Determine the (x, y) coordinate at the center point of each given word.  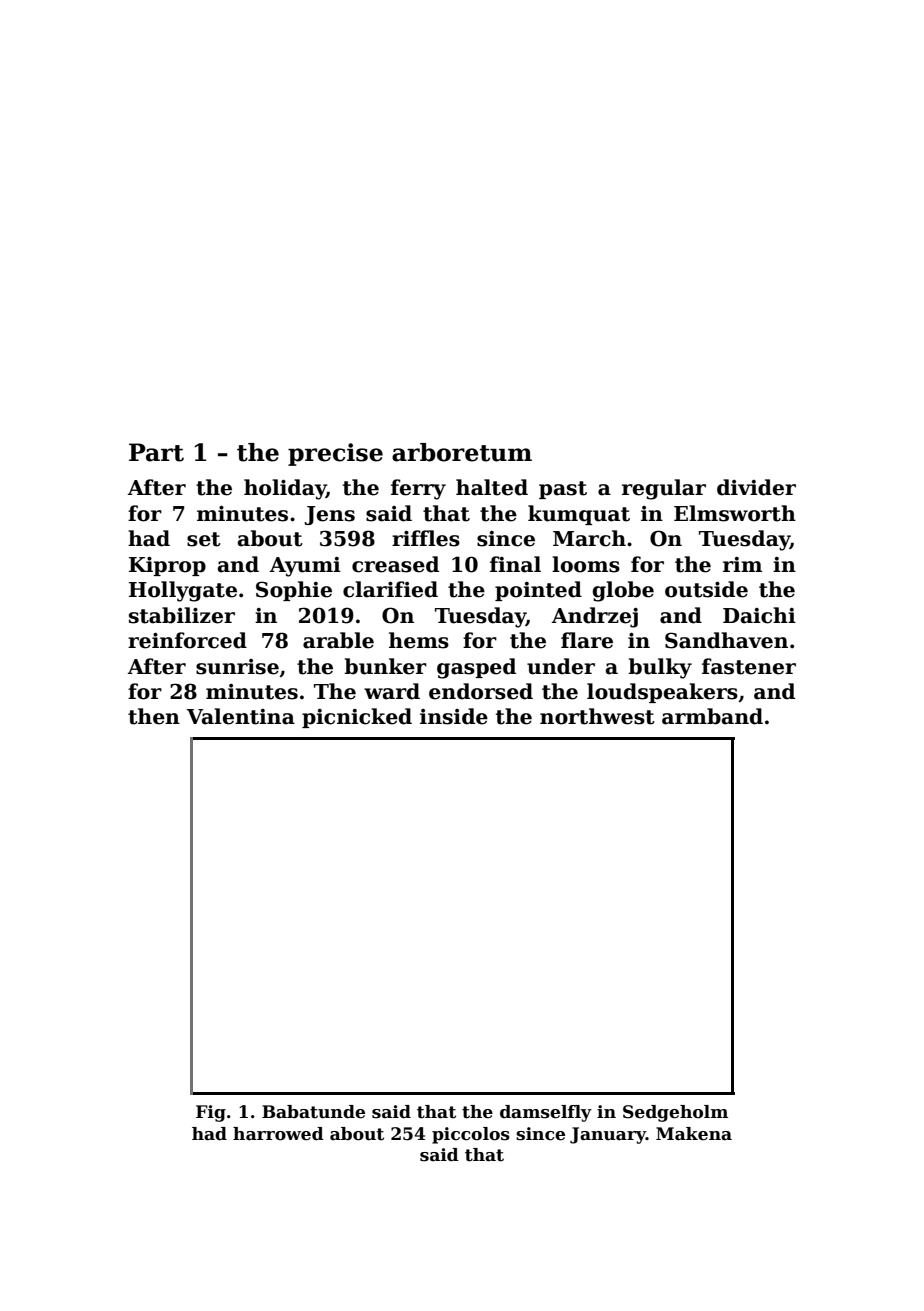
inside (454, 716)
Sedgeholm (675, 1113)
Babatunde (313, 1112)
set (204, 539)
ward (392, 691)
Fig (211, 1113)
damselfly (546, 1113)
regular (664, 489)
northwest (597, 716)
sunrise (237, 667)
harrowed (278, 1134)
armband (712, 716)
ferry (418, 489)
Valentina (241, 716)
